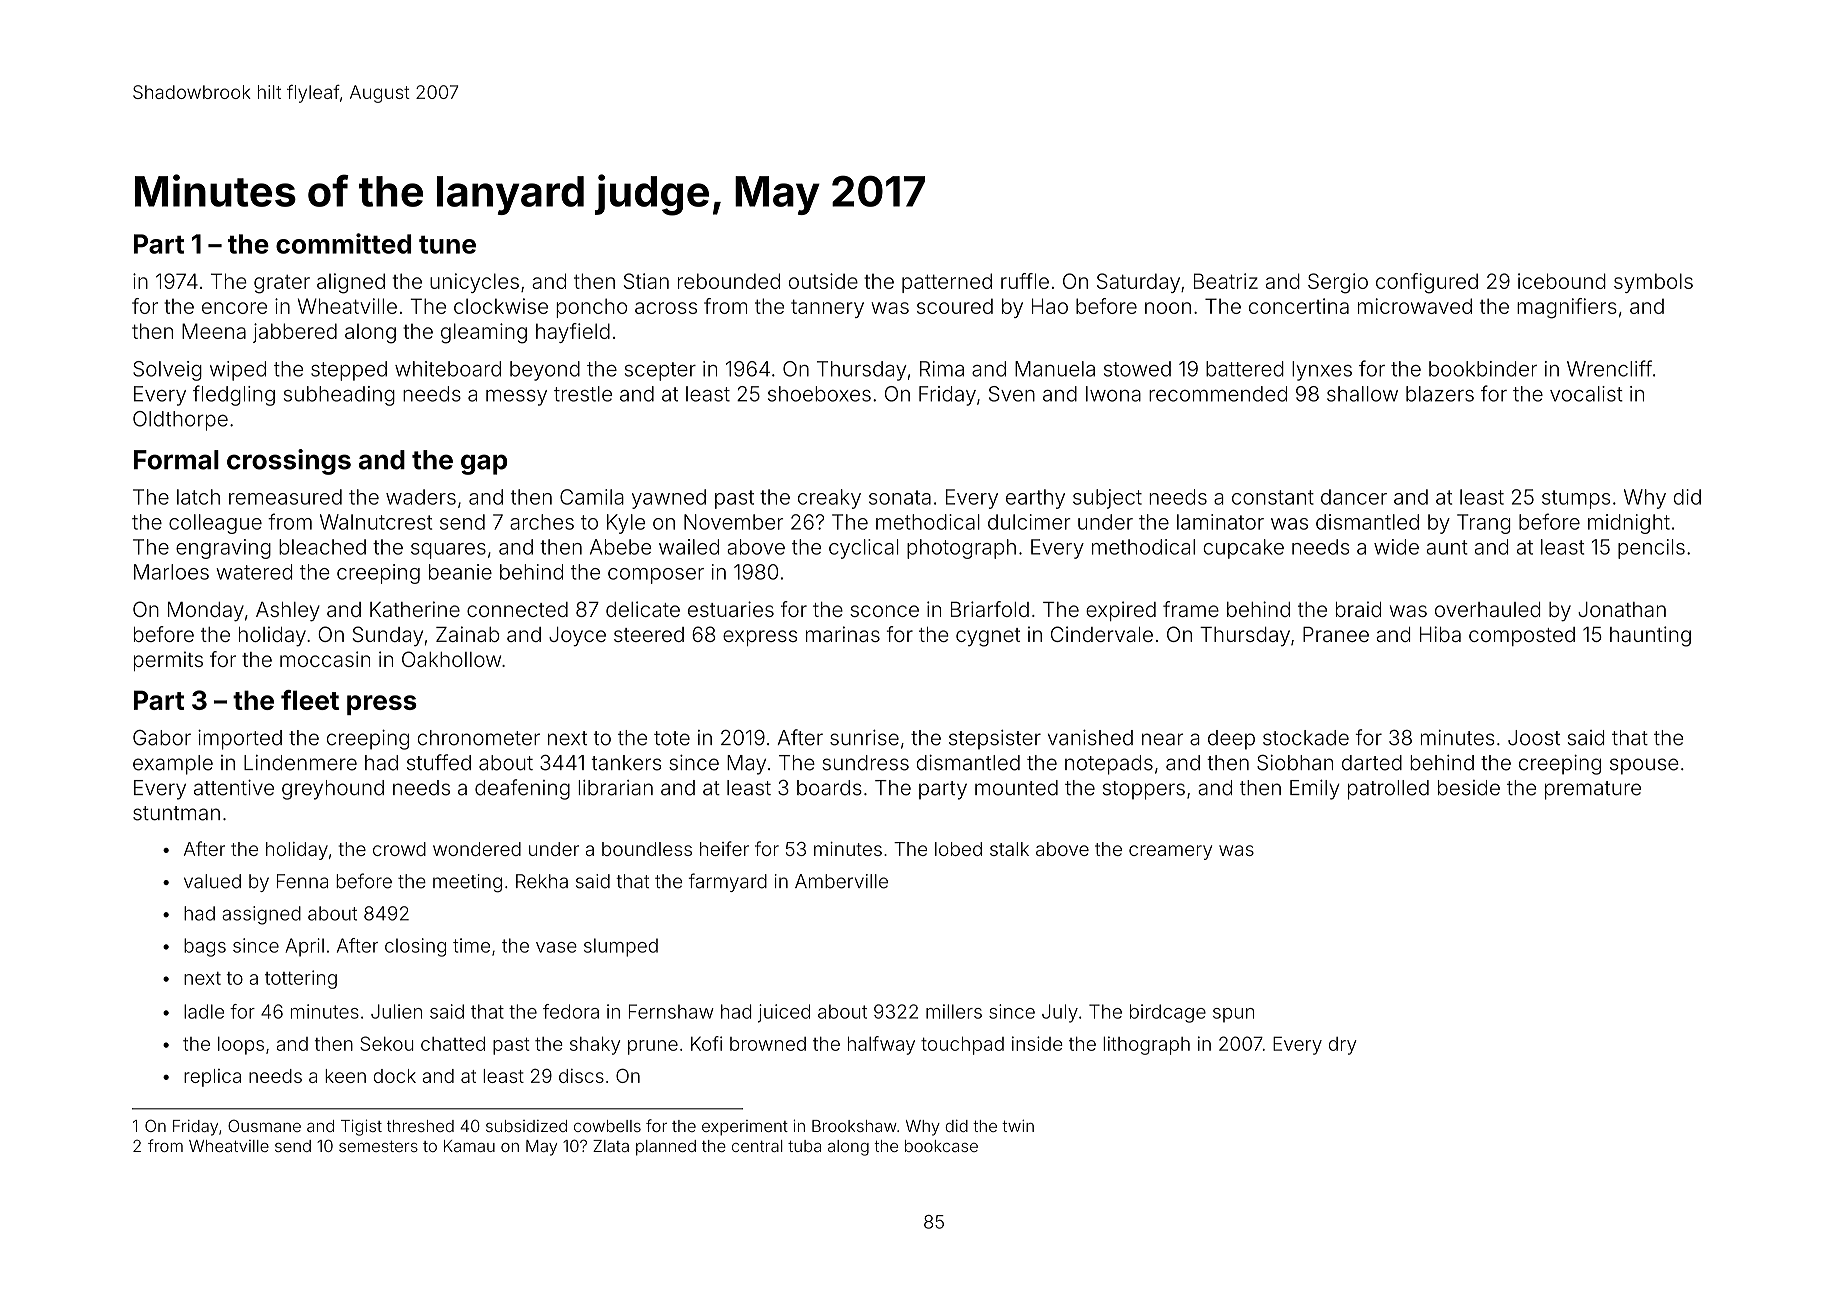 The image size is (1846, 1305). I want to click on configured, so click(1427, 283).
